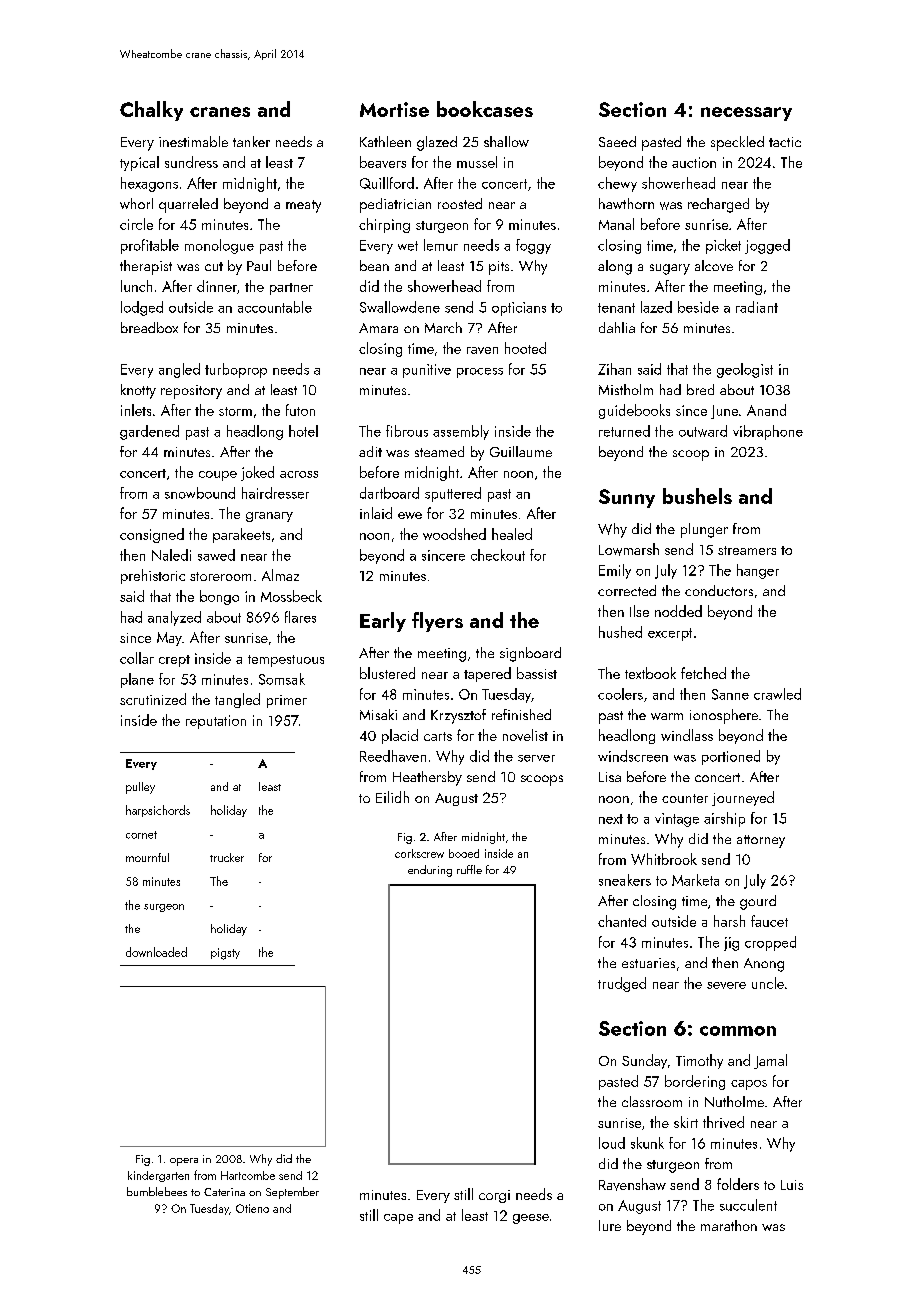  I want to click on Otieno, so click(252, 1208).
